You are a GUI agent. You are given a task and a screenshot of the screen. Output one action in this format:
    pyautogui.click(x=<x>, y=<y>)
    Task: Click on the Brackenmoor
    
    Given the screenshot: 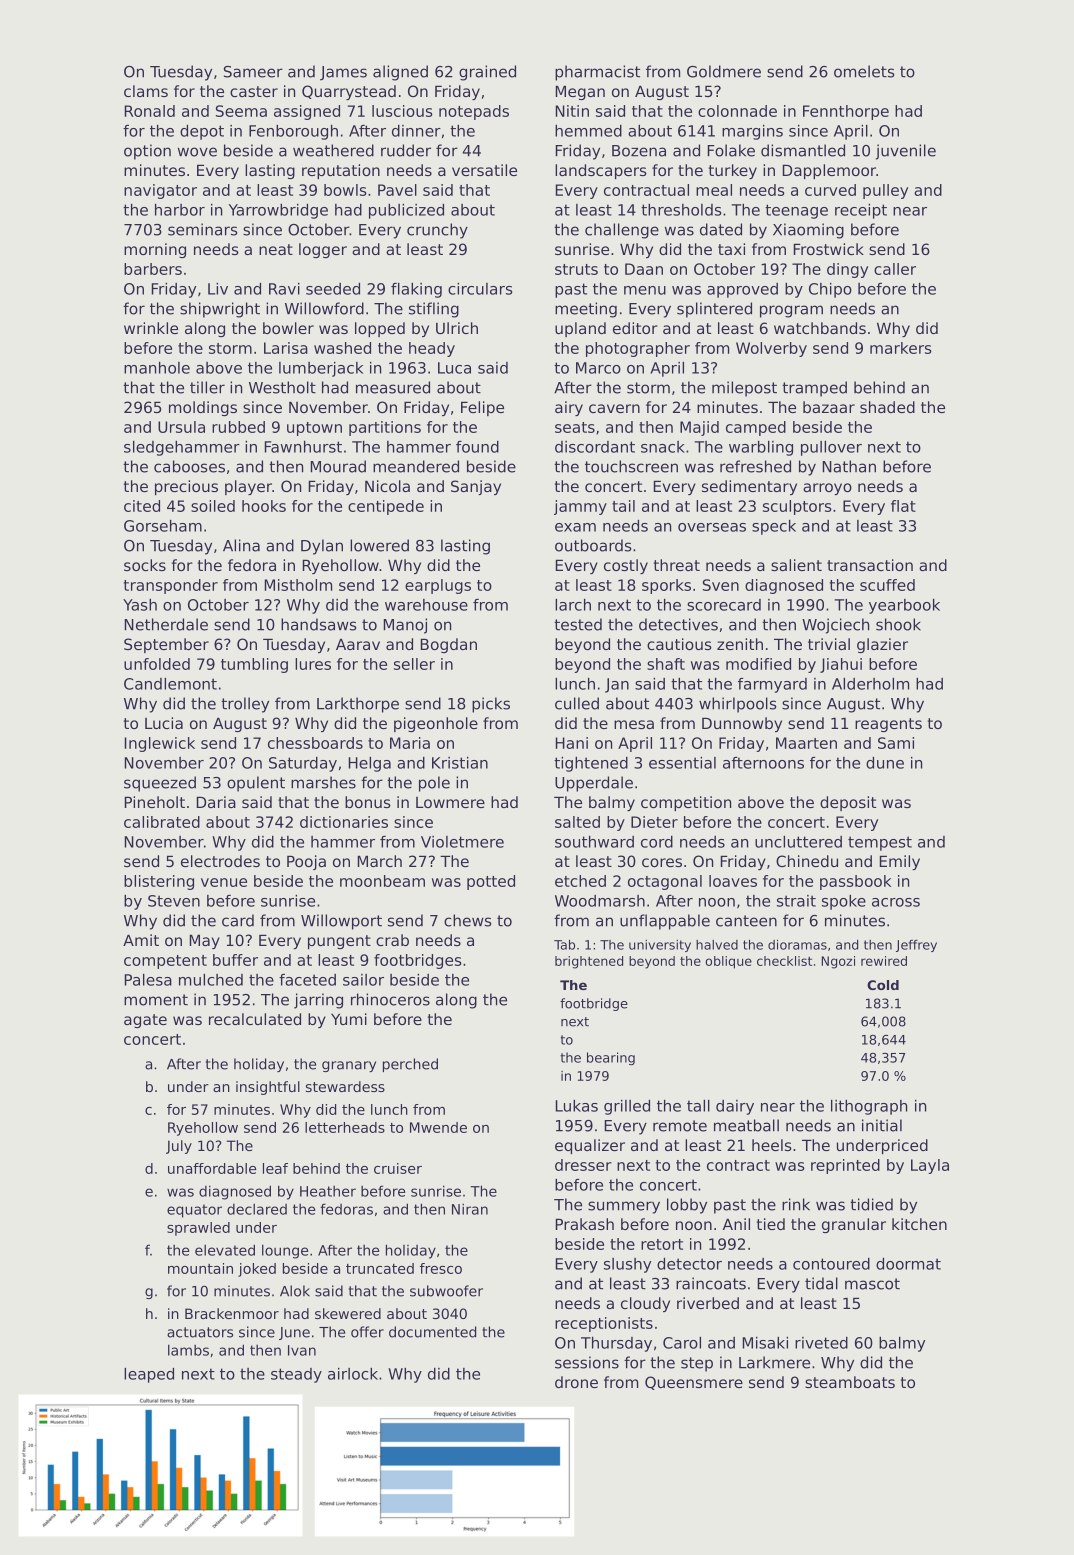 What is the action you would take?
    pyautogui.click(x=232, y=1313)
